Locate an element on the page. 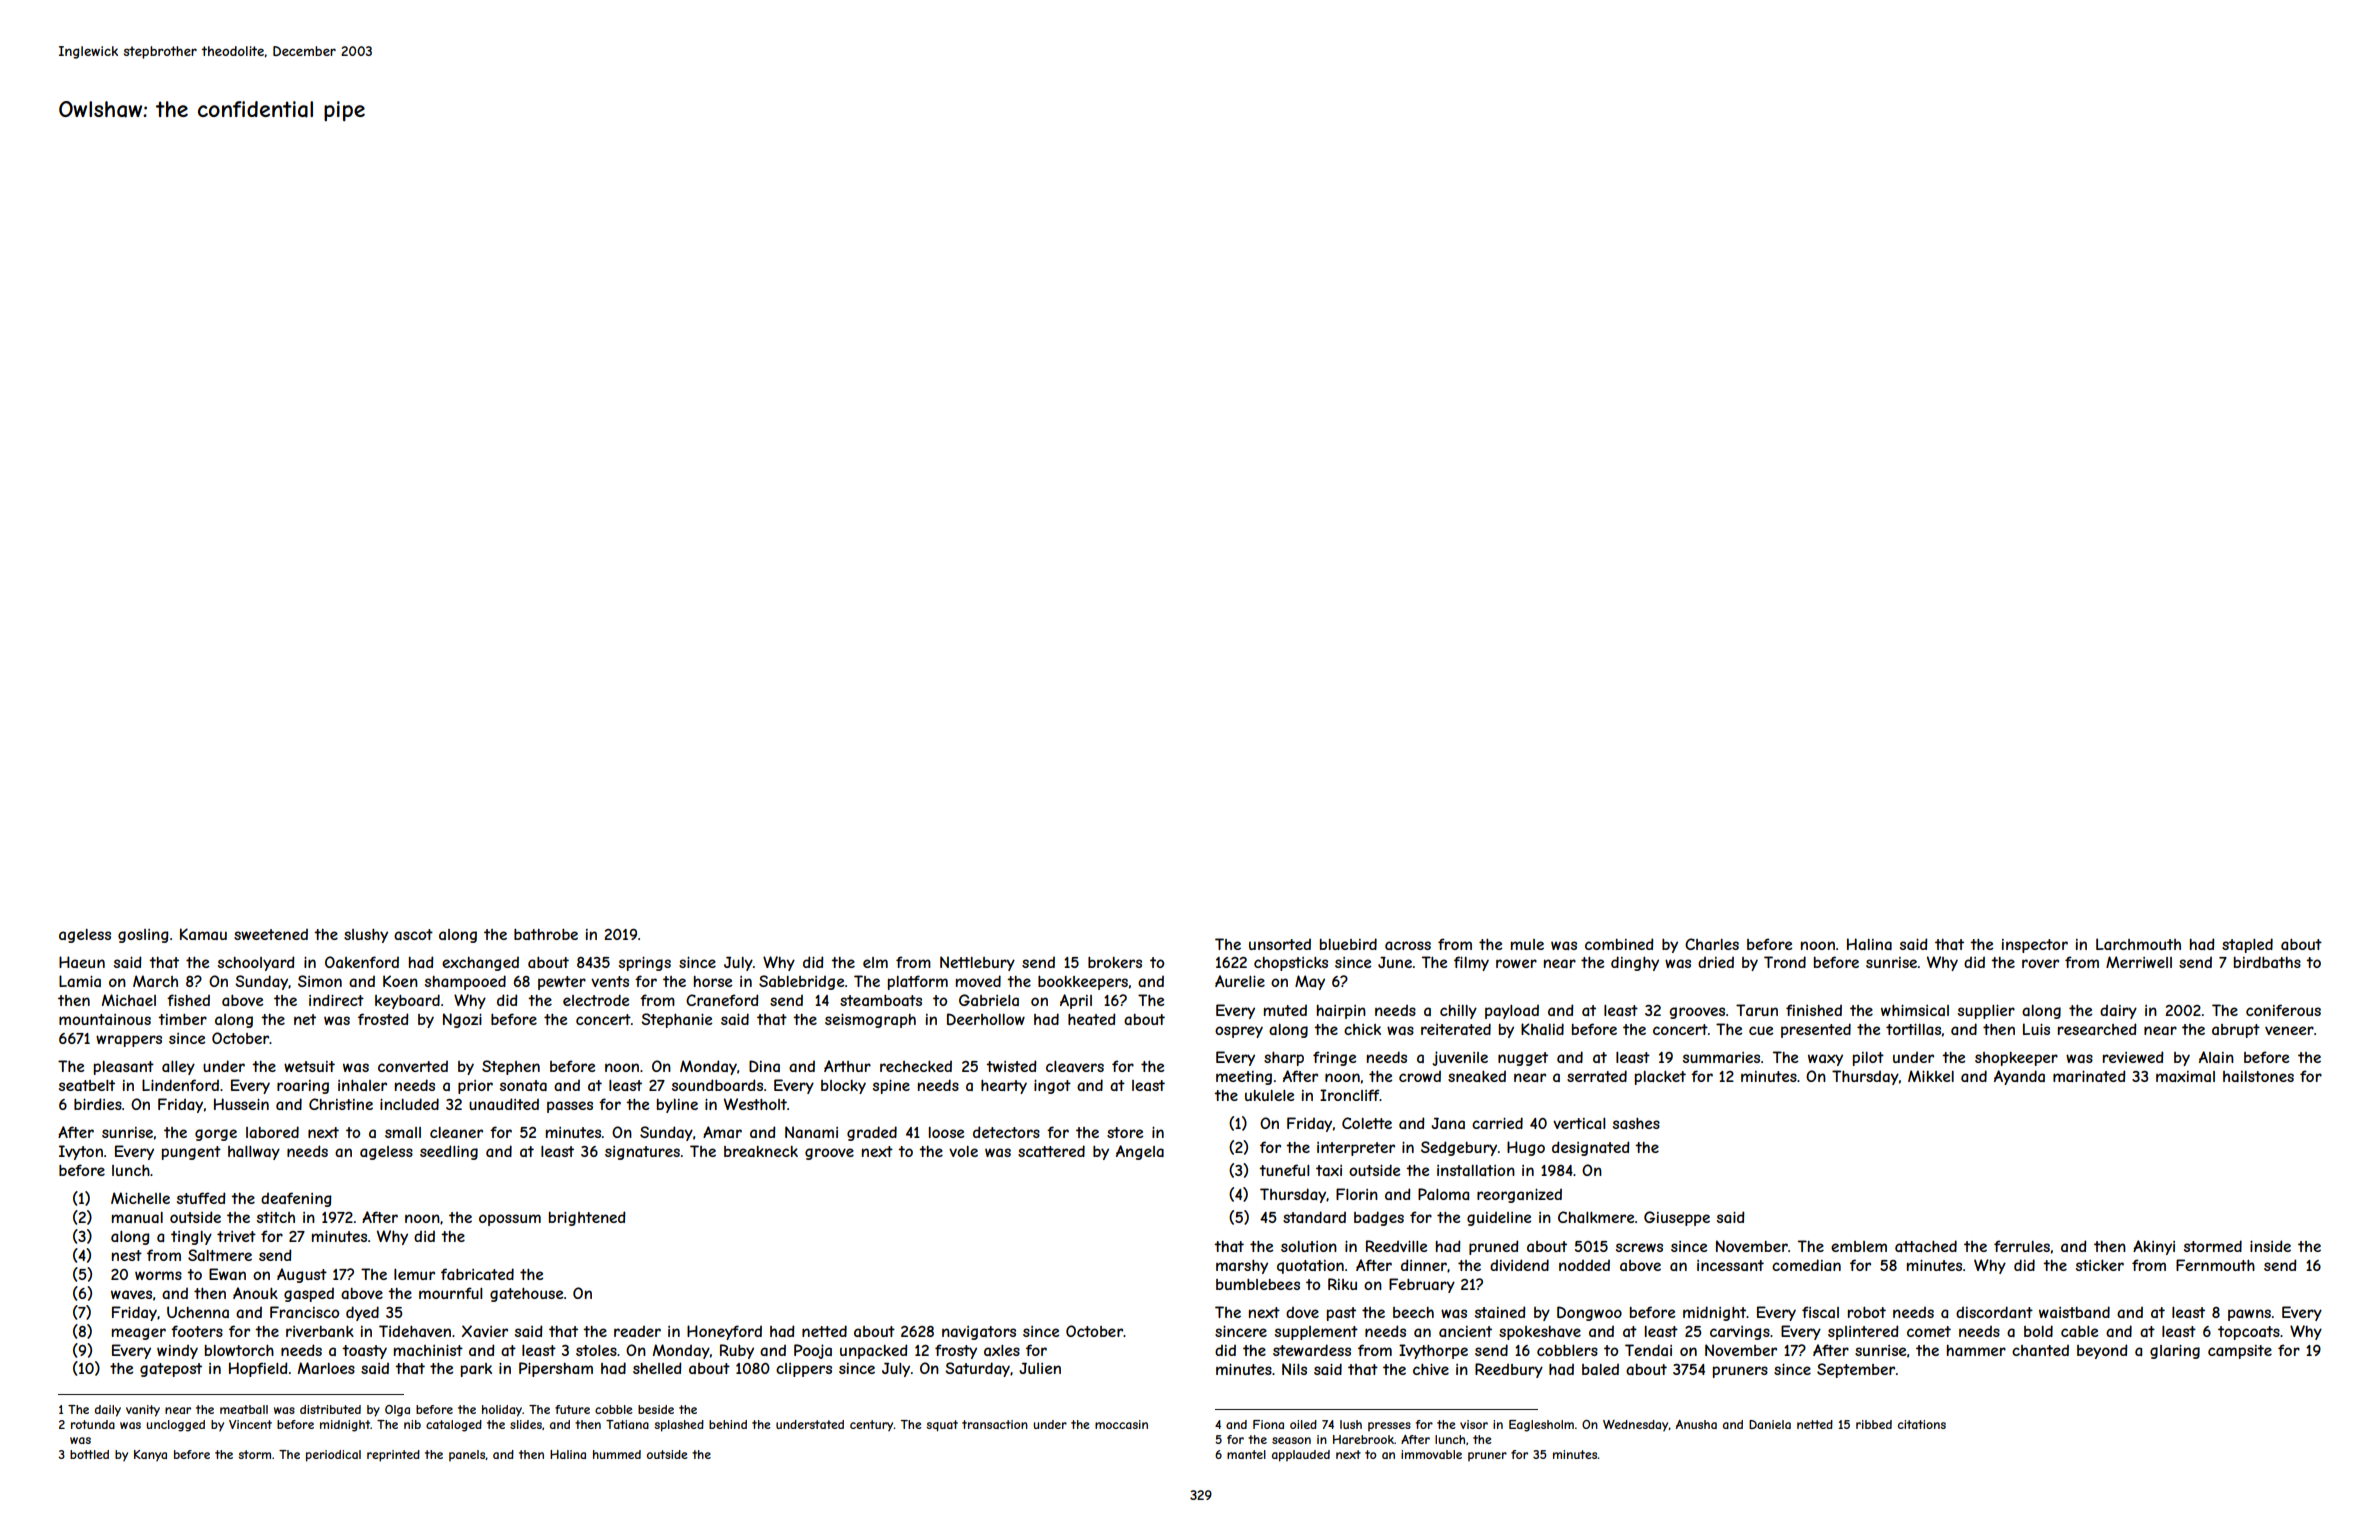 The height and width of the image is (1540, 2380). marshy is located at coordinates (1242, 1267).
